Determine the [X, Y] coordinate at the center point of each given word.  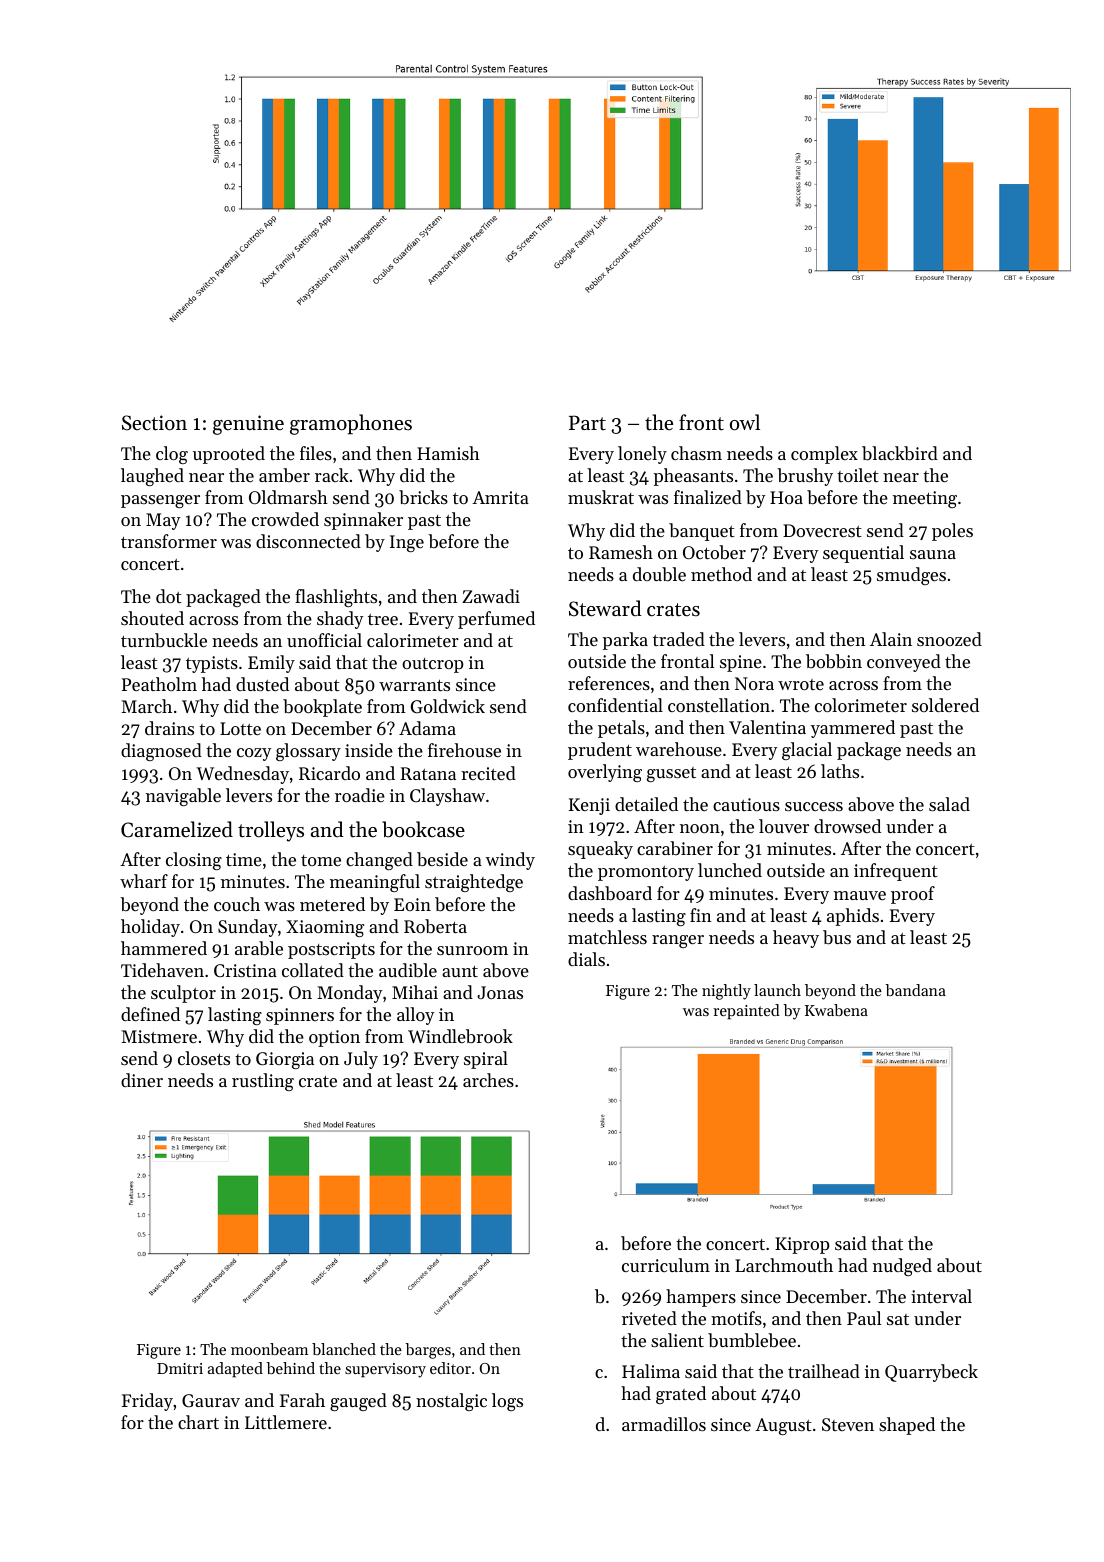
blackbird [900, 453]
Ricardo [329, 773]
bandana [915, 990]
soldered [945, 705]
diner [142, 1080]
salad [949, 804]
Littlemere [286, 1422]
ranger [678, 941]
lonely [642, 455]
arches [488, 1080]
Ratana [428, 773]
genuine [248, 425]
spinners [300, 1016]
